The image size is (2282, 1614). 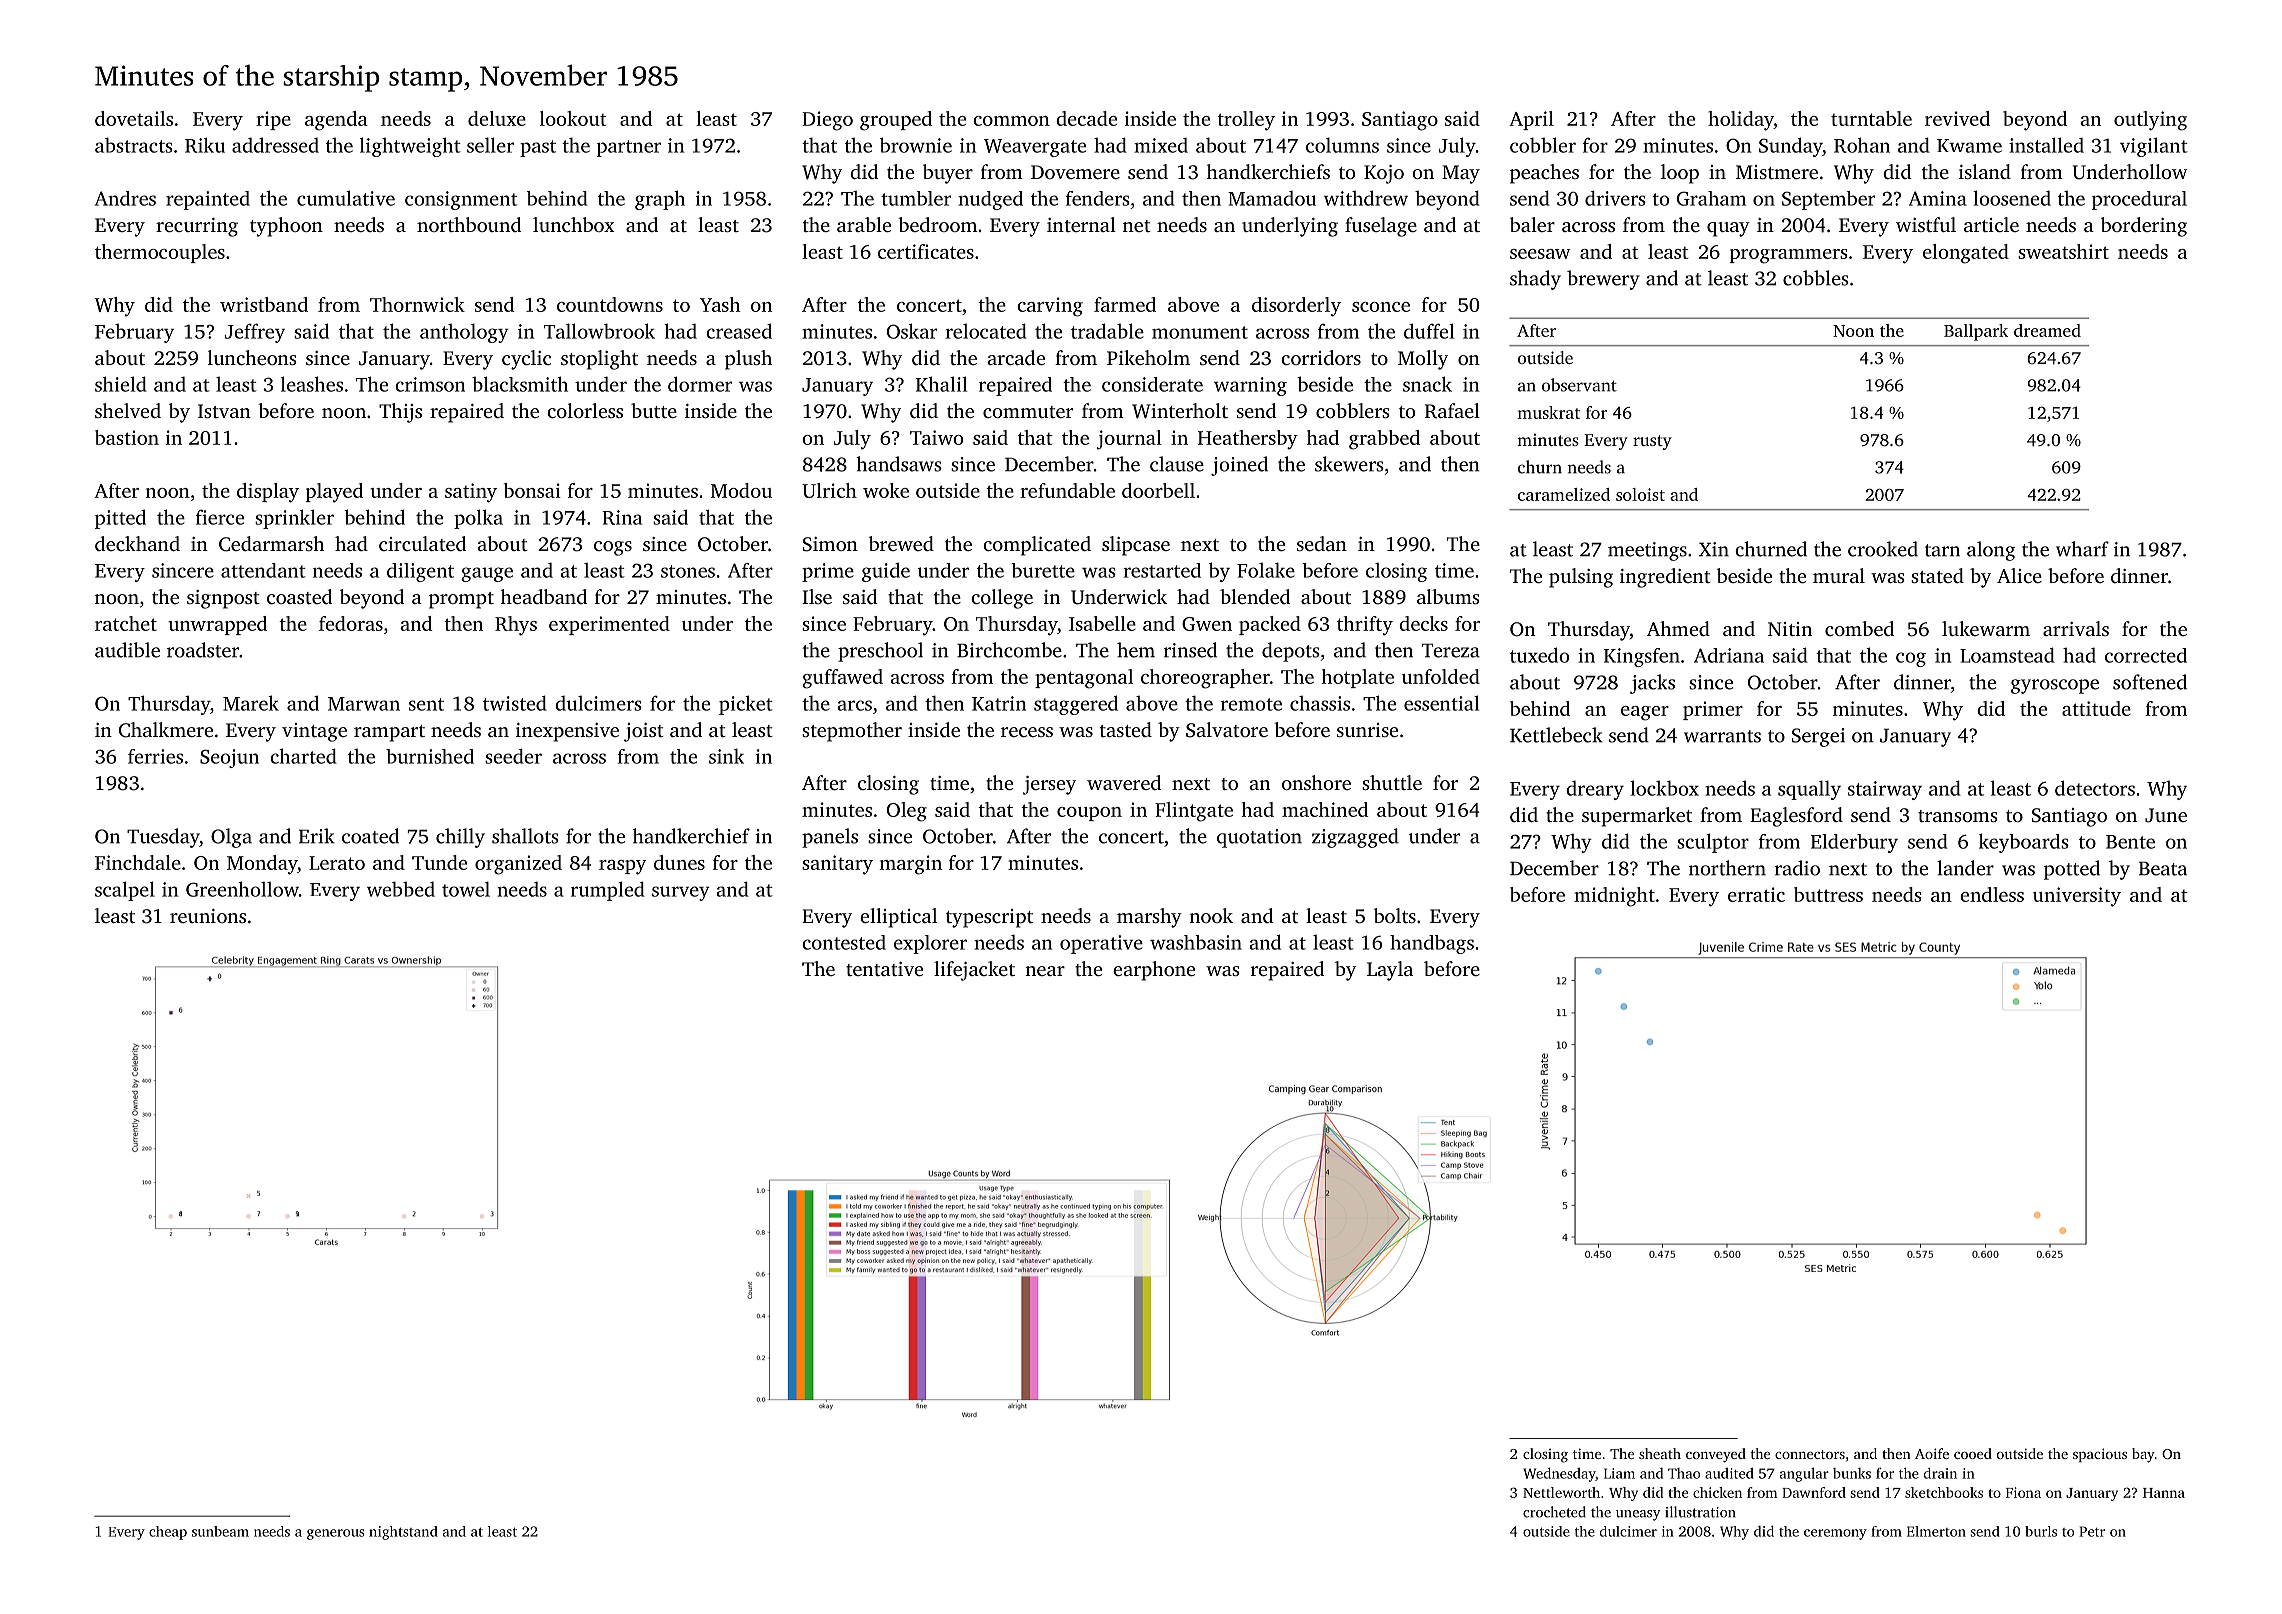 I want to click on rampart, so click(x=389, y=733).
